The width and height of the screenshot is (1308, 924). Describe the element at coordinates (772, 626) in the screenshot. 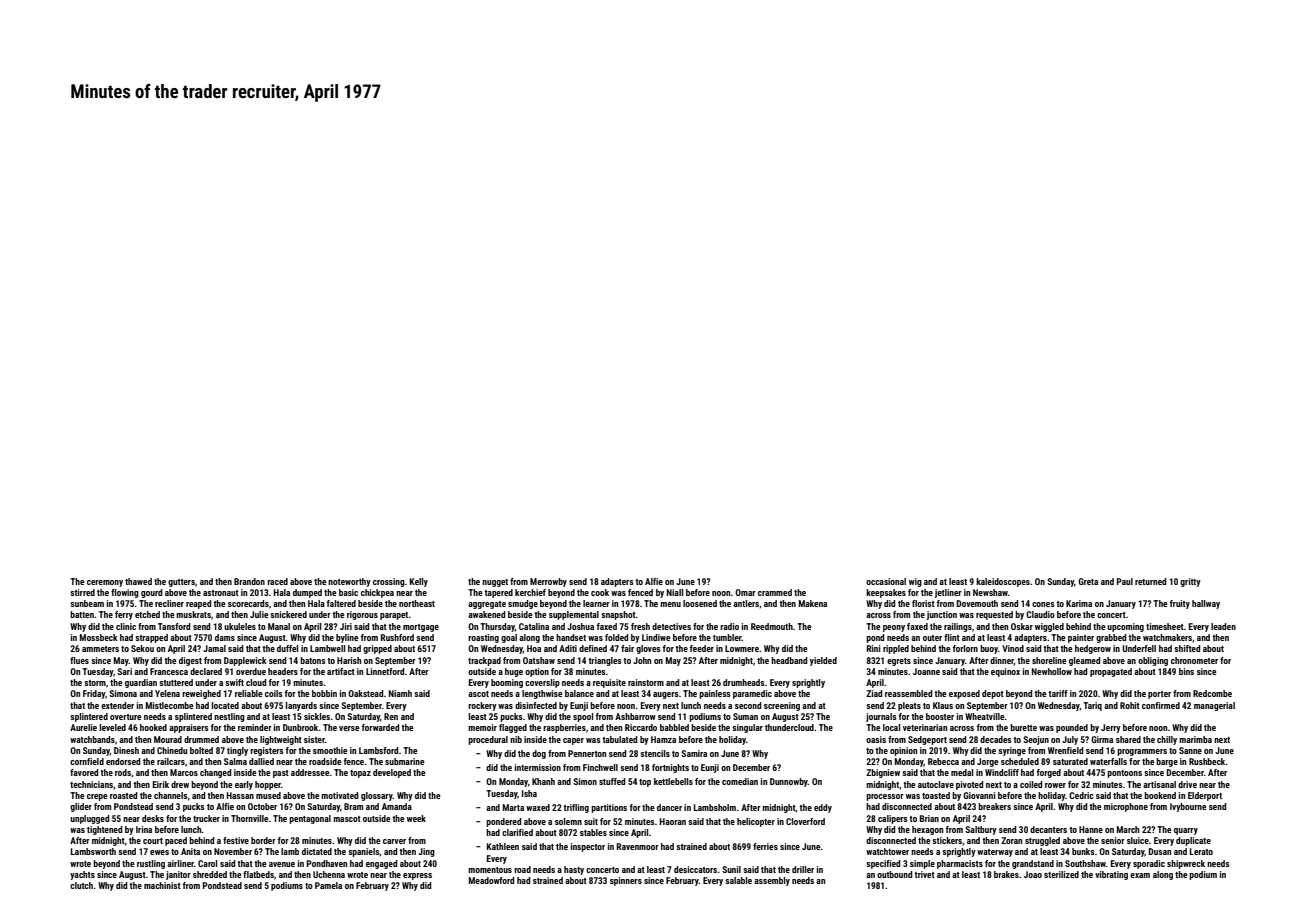

I see `Reedmouth` at that location.
